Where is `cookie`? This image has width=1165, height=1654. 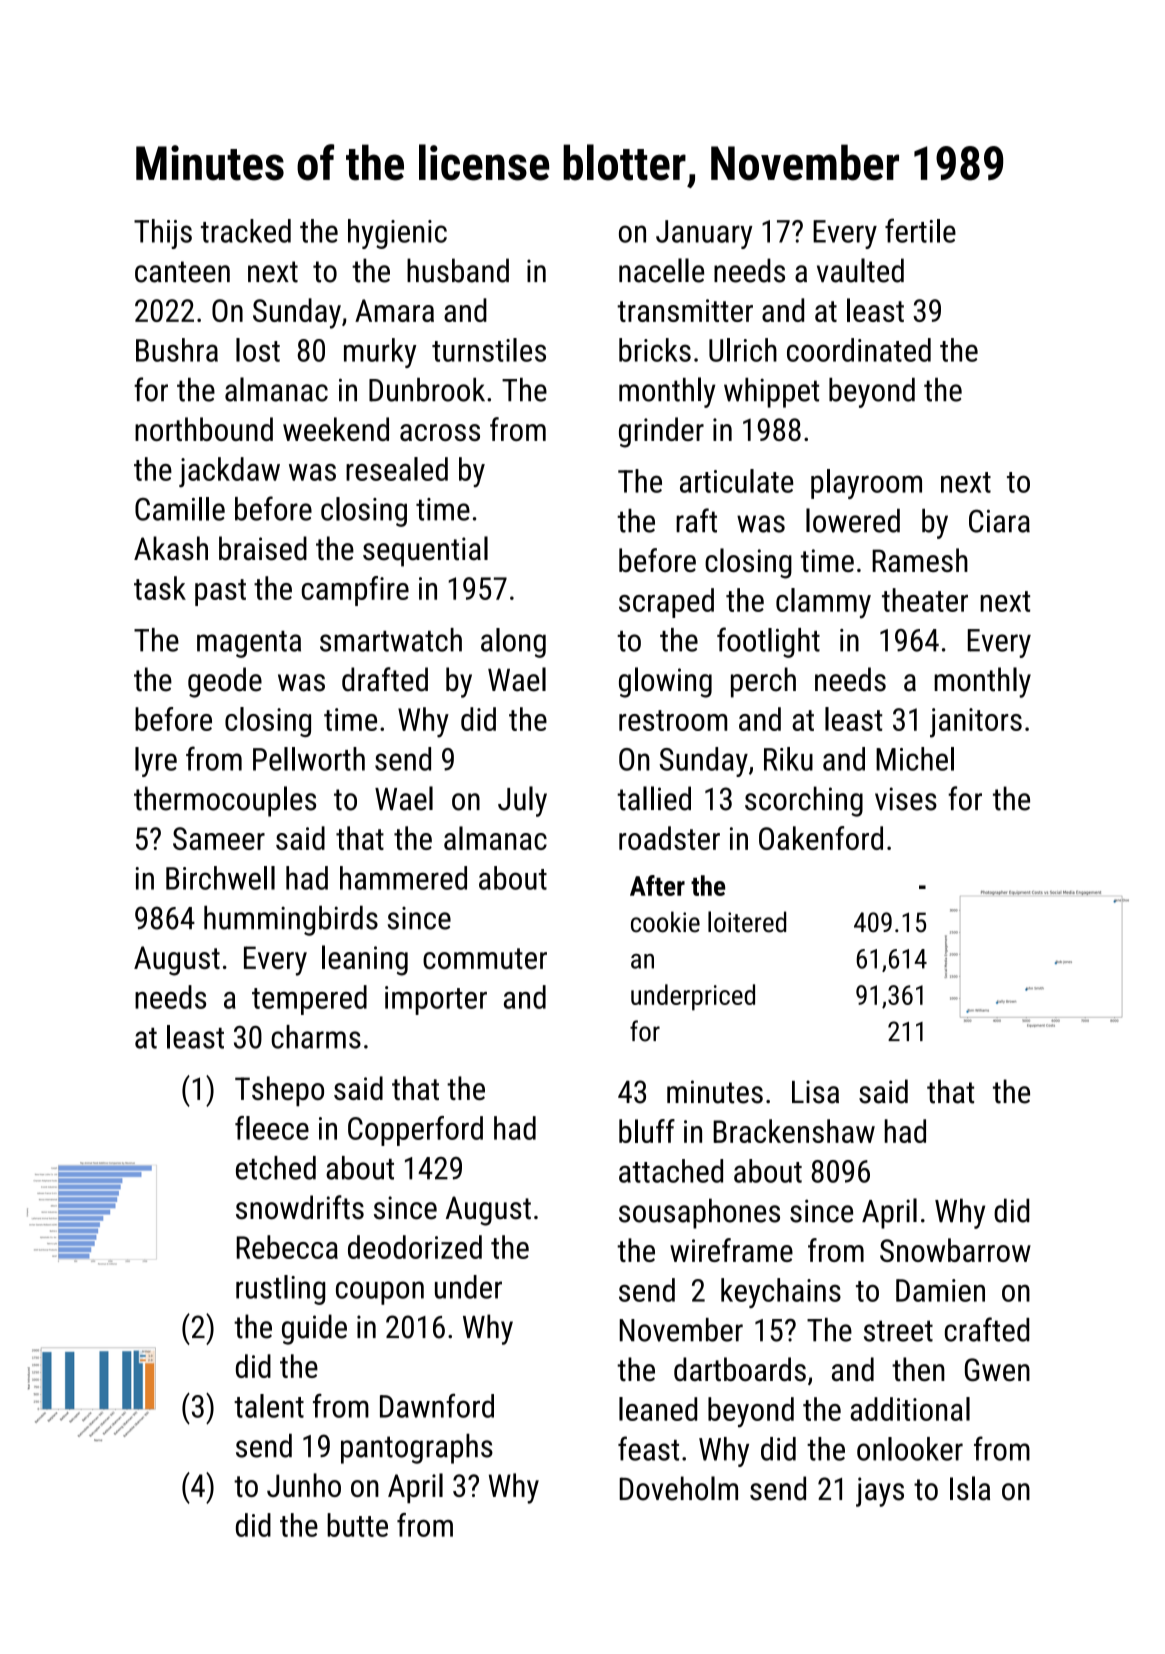 cookie is located at coordinates (665, 922).
